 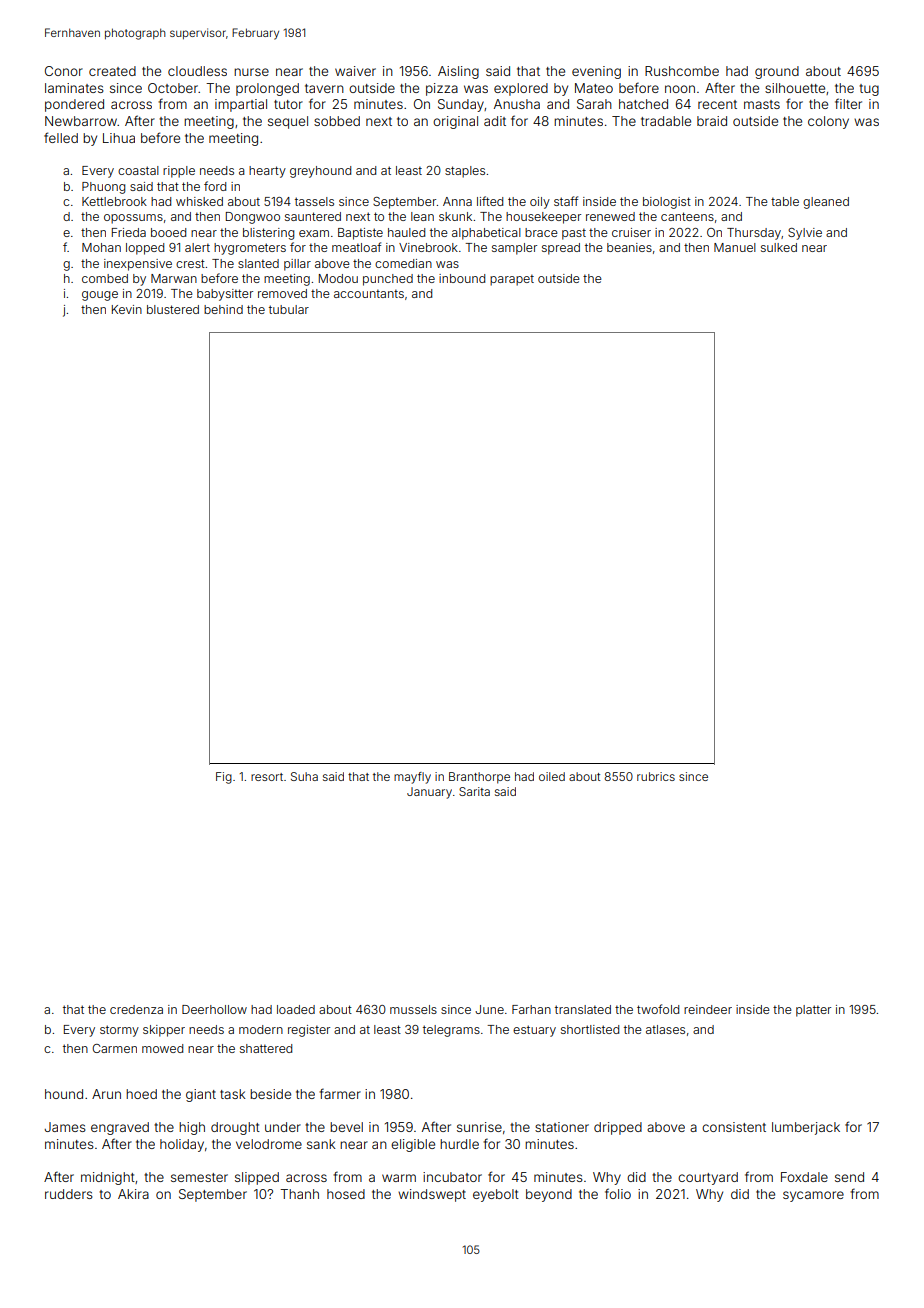 I want to click on tubular, so click(x=289, y=309).
